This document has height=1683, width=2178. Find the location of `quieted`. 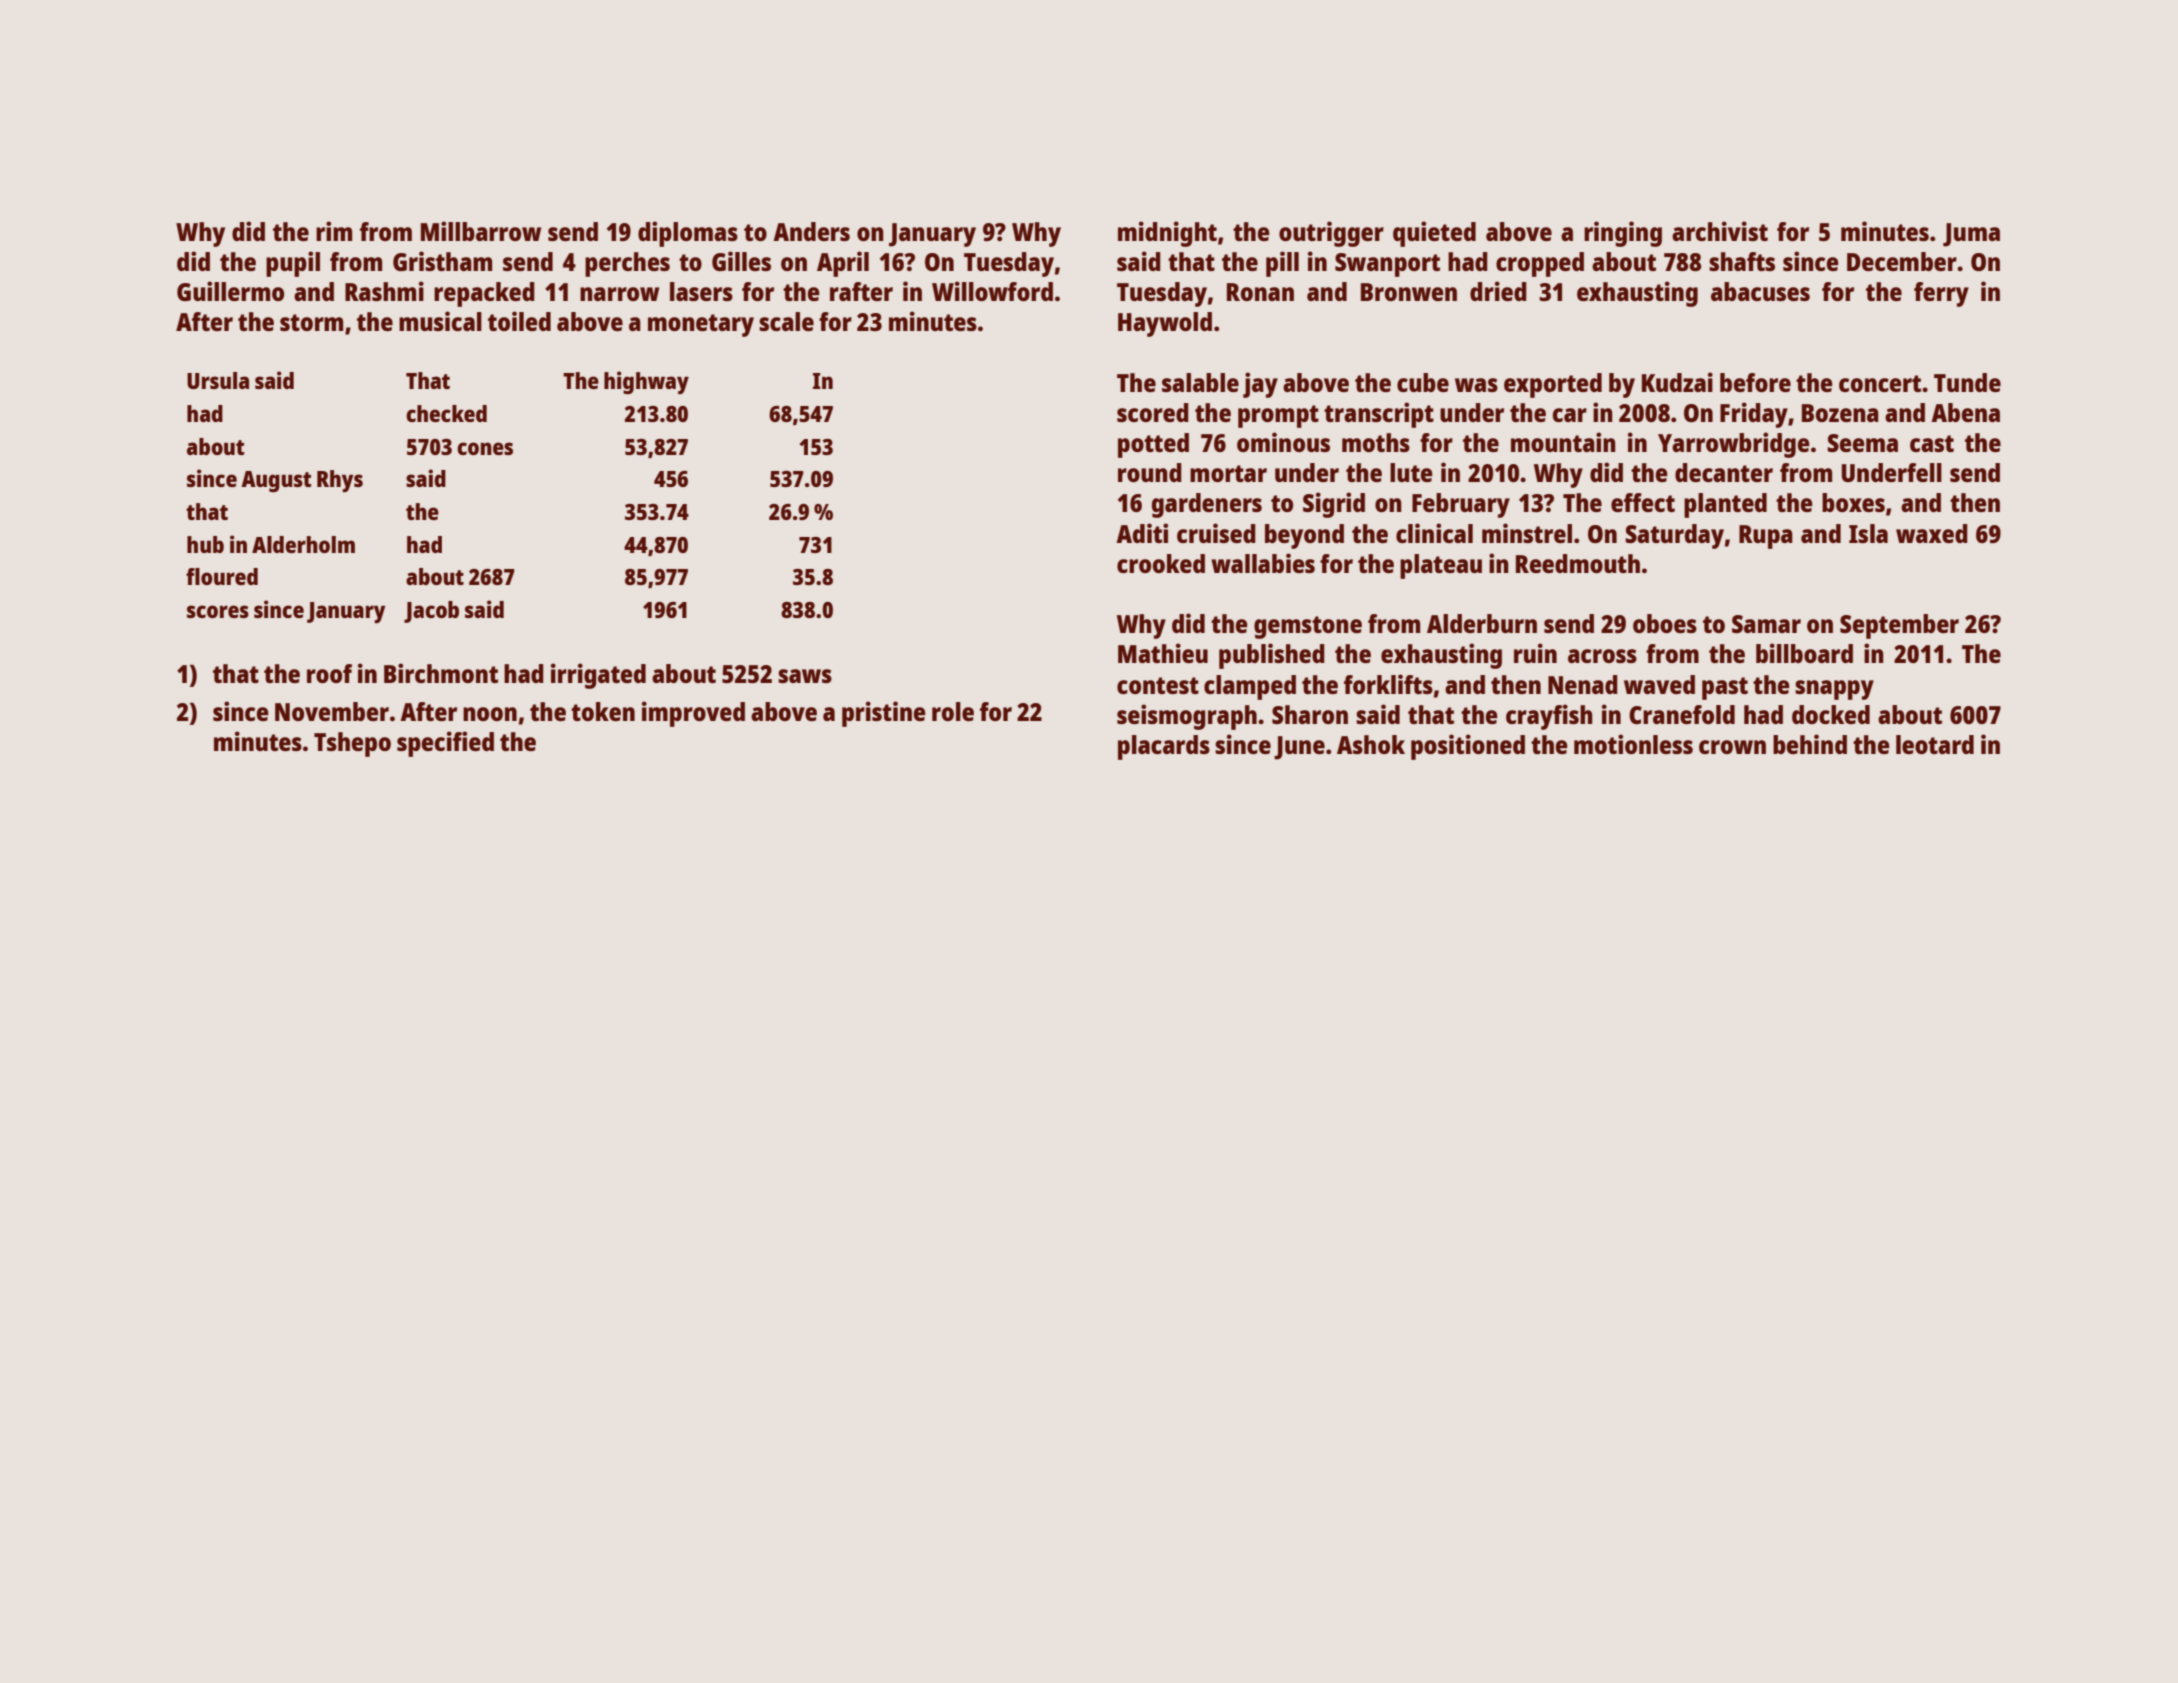

quieted is located at coordinates (1434, 234).
